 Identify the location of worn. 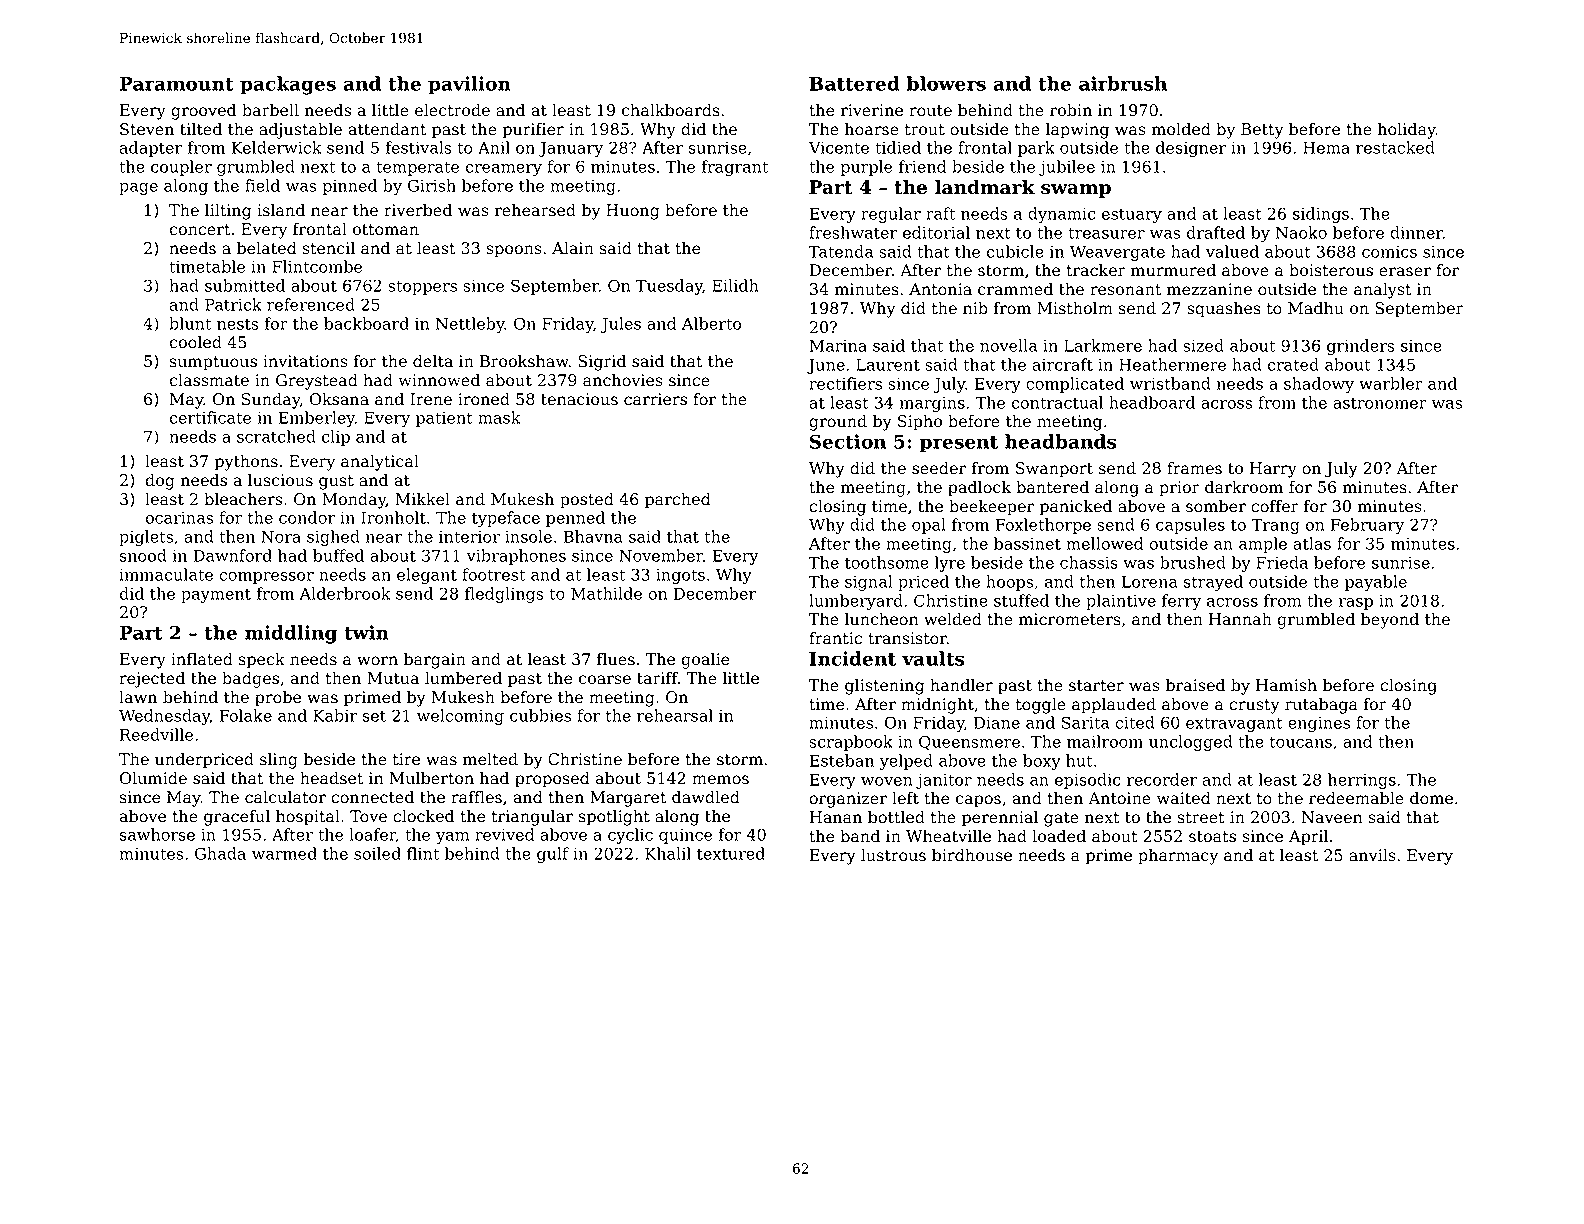
(377, 661).
